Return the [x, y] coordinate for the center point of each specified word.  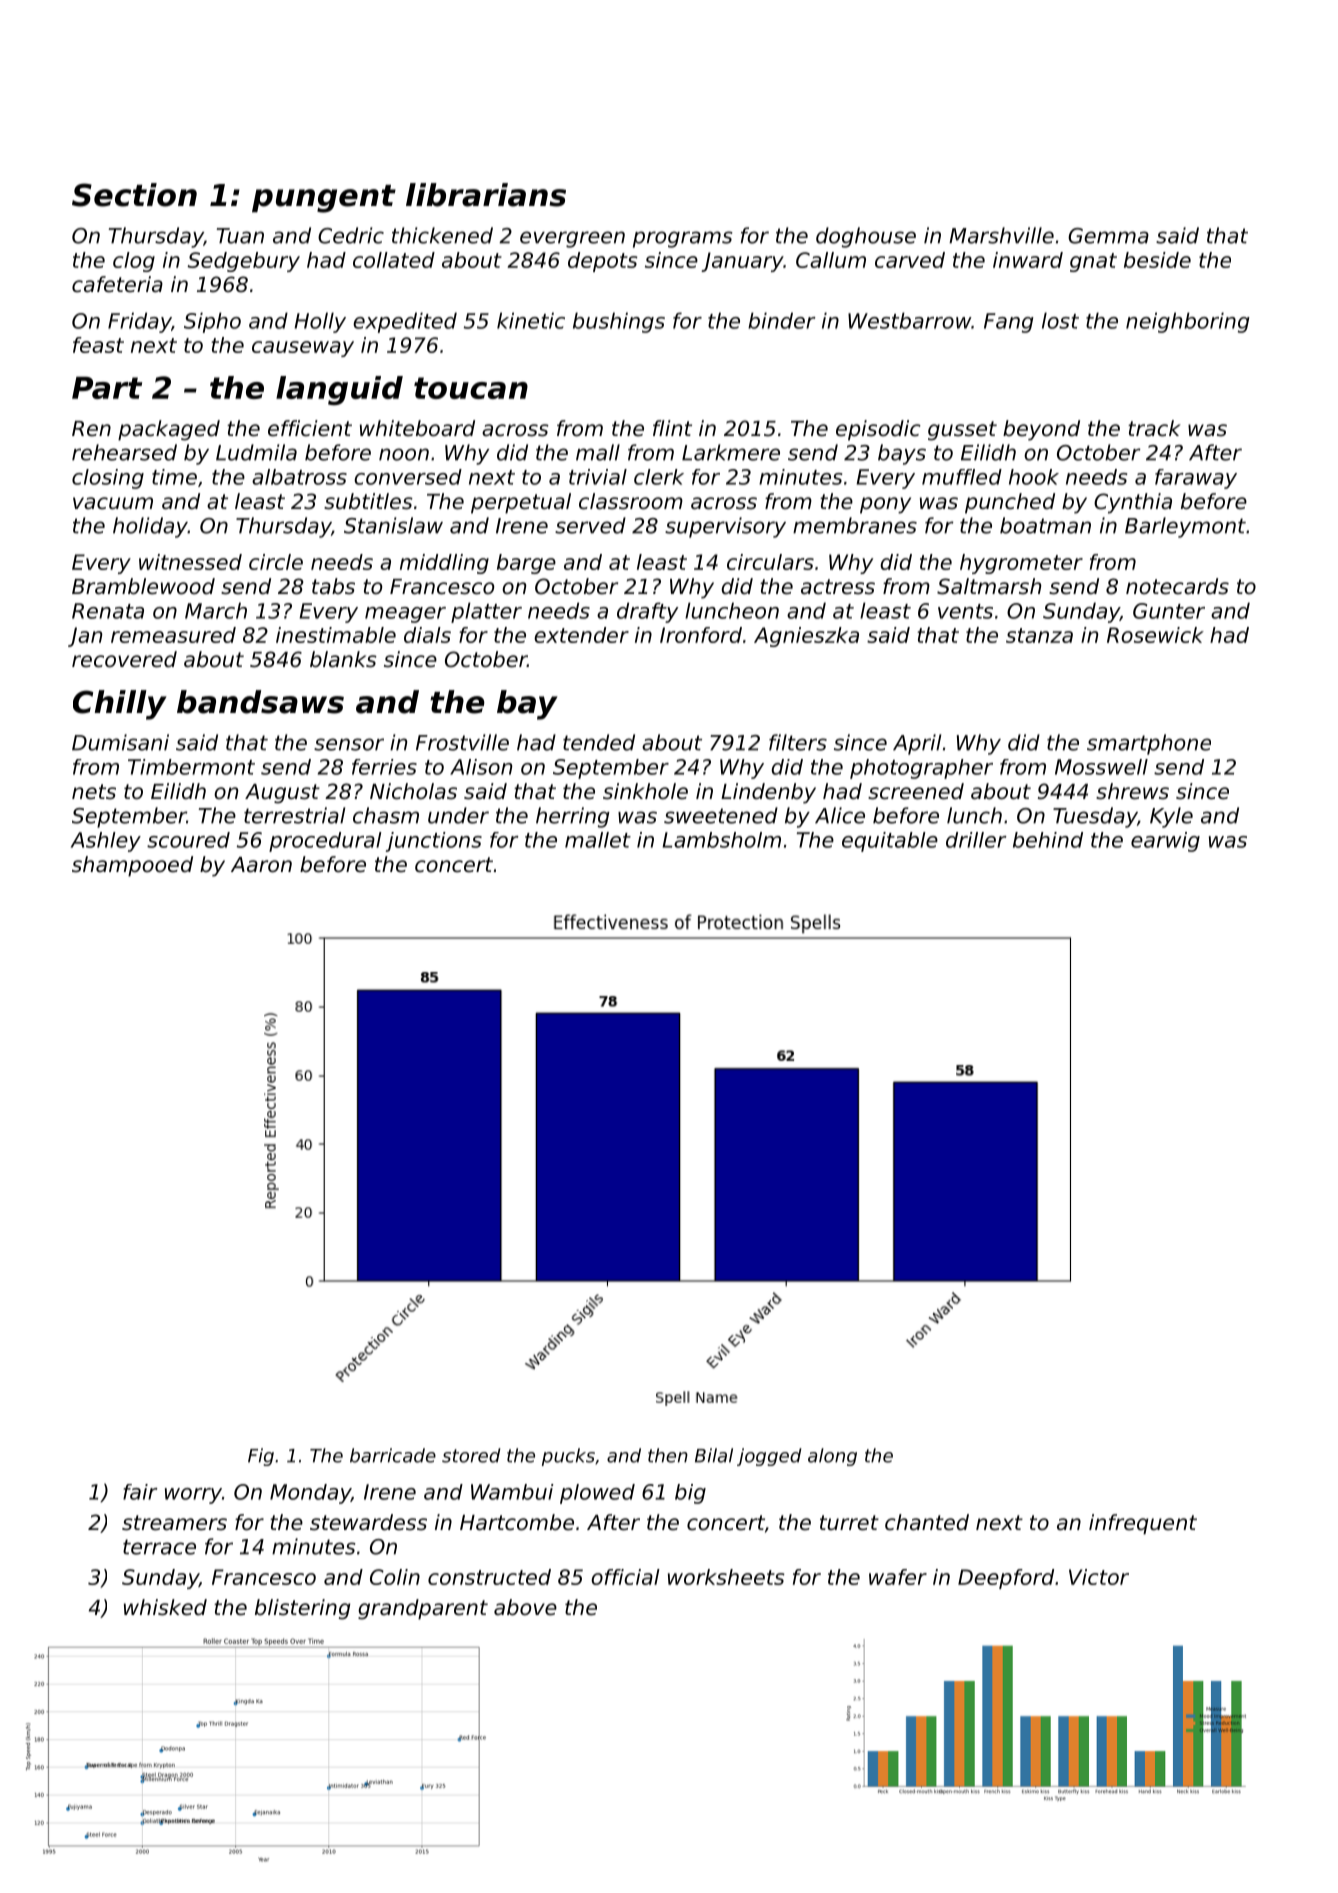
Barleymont [1185, 527]
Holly [320, 322]
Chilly [120, 705]
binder [782, 320]
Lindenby [768, 793]
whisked [165, 1607]
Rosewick [1155, 635]
